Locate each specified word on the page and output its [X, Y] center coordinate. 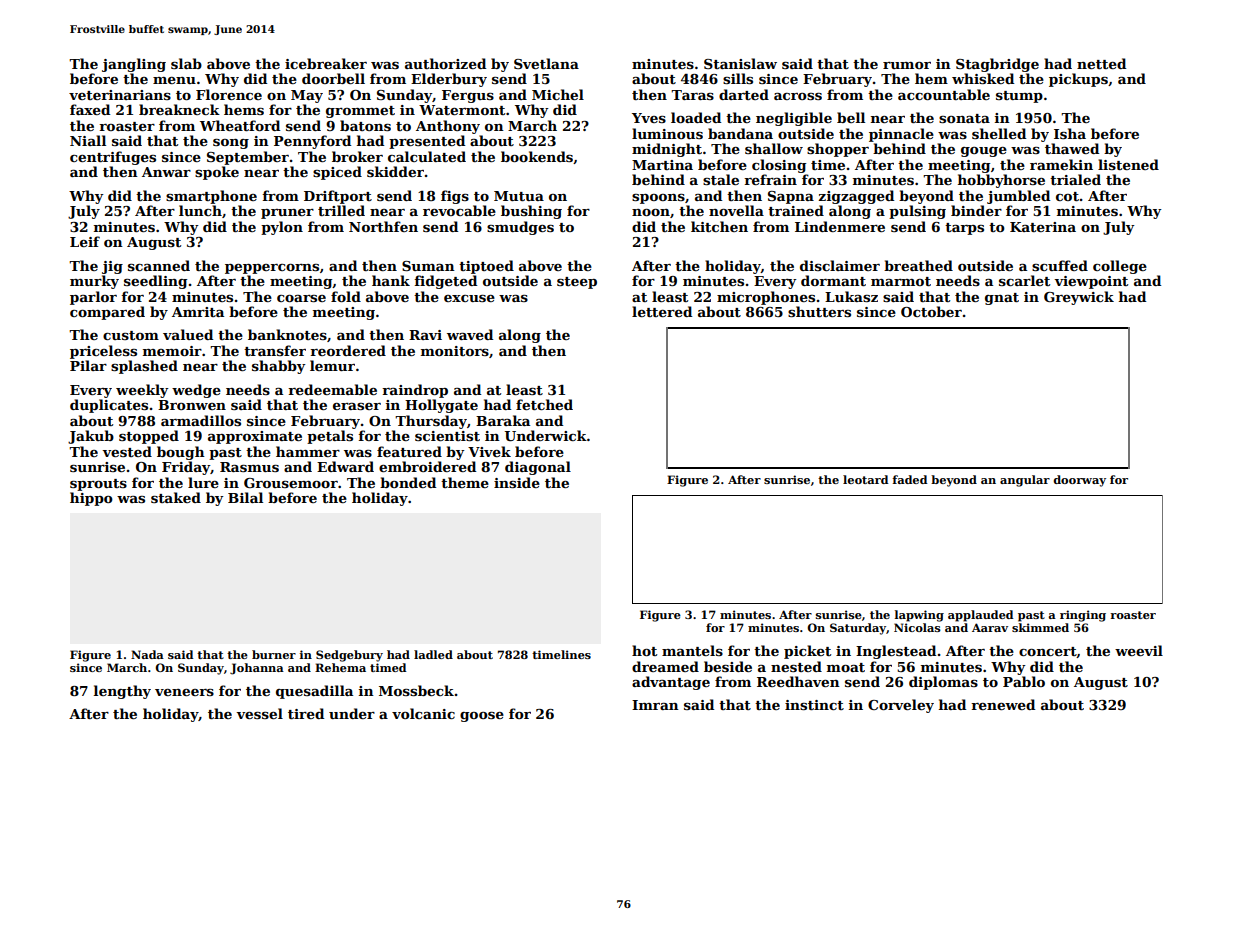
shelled [999, 133]
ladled [433, 654]
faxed [90, 109]
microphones [766, 298]
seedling [155, 282]
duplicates [109, 406]
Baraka [503, 420]
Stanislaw [740, 63]
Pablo [1024, 681]
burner [274, 654]
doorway [1079, 481]
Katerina [1043, 227]
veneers [184, 692]
